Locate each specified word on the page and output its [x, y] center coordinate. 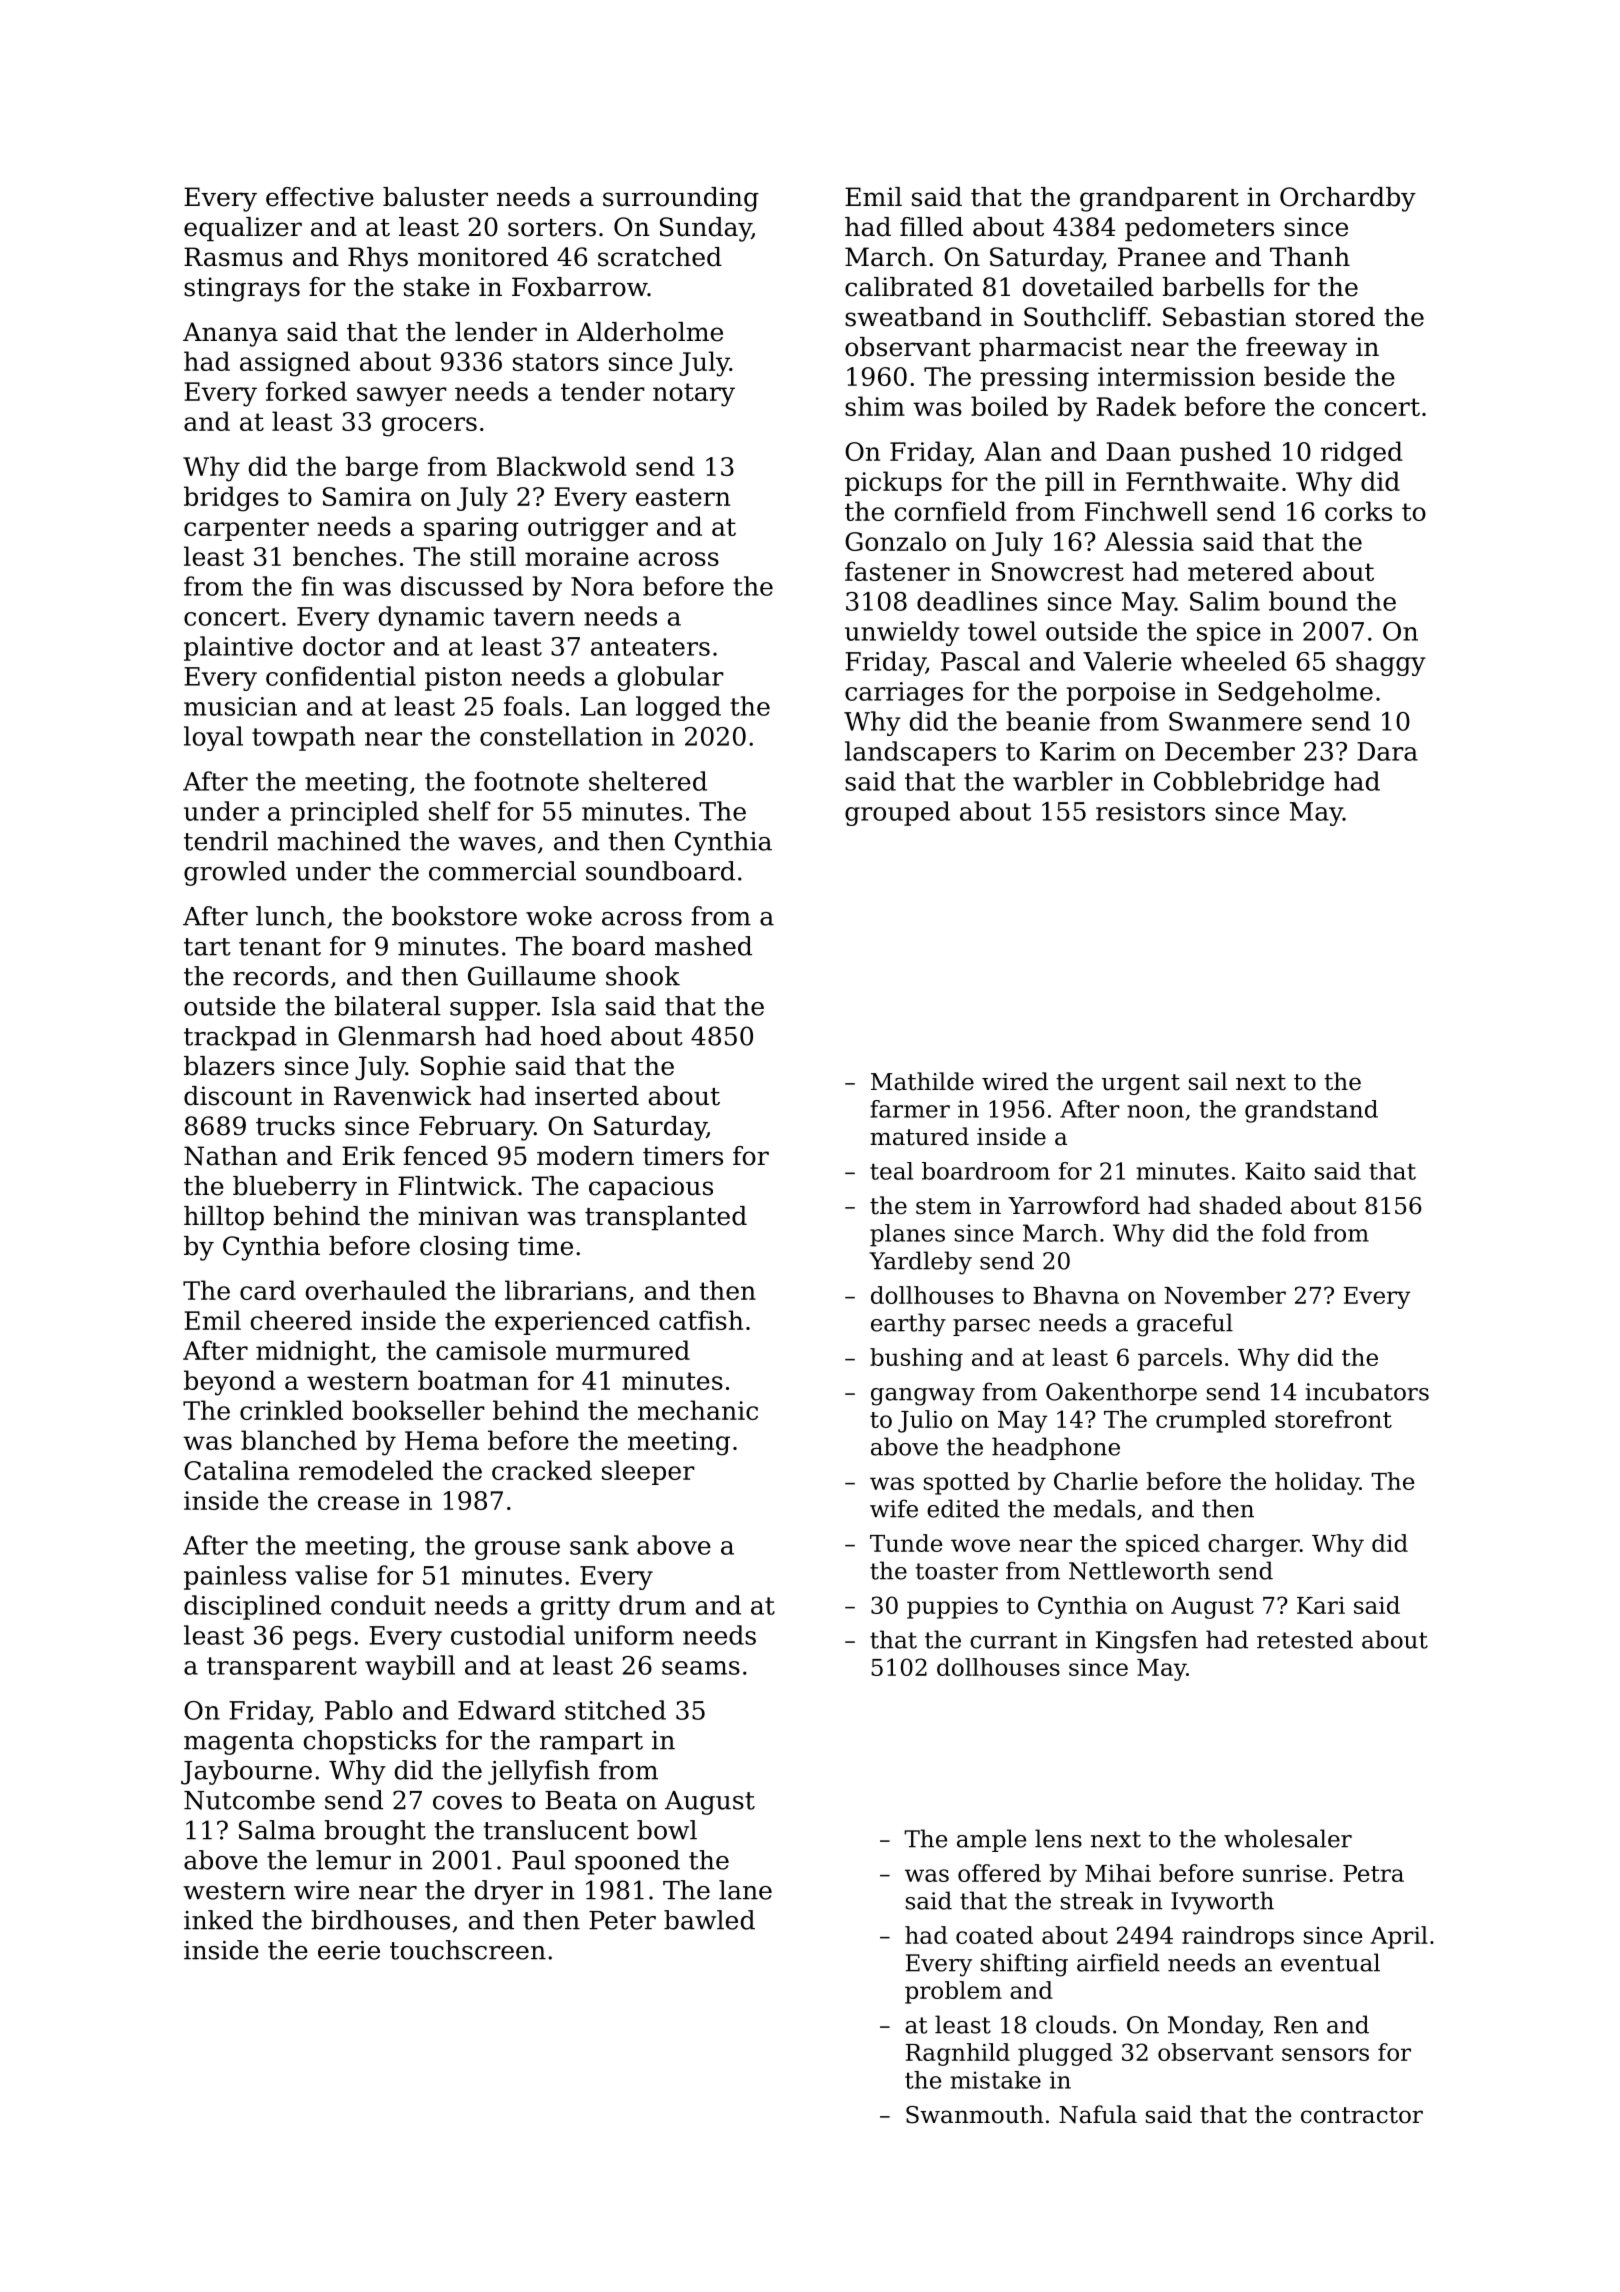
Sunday [706, 229]
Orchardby [1348, 199]
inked [218, 1920]
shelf [460, 811]
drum [652, 1605]
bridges [231, 499]
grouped [897, 813]
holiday [1317, 1483]
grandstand [1311, 1111]
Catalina [236, 1470]
